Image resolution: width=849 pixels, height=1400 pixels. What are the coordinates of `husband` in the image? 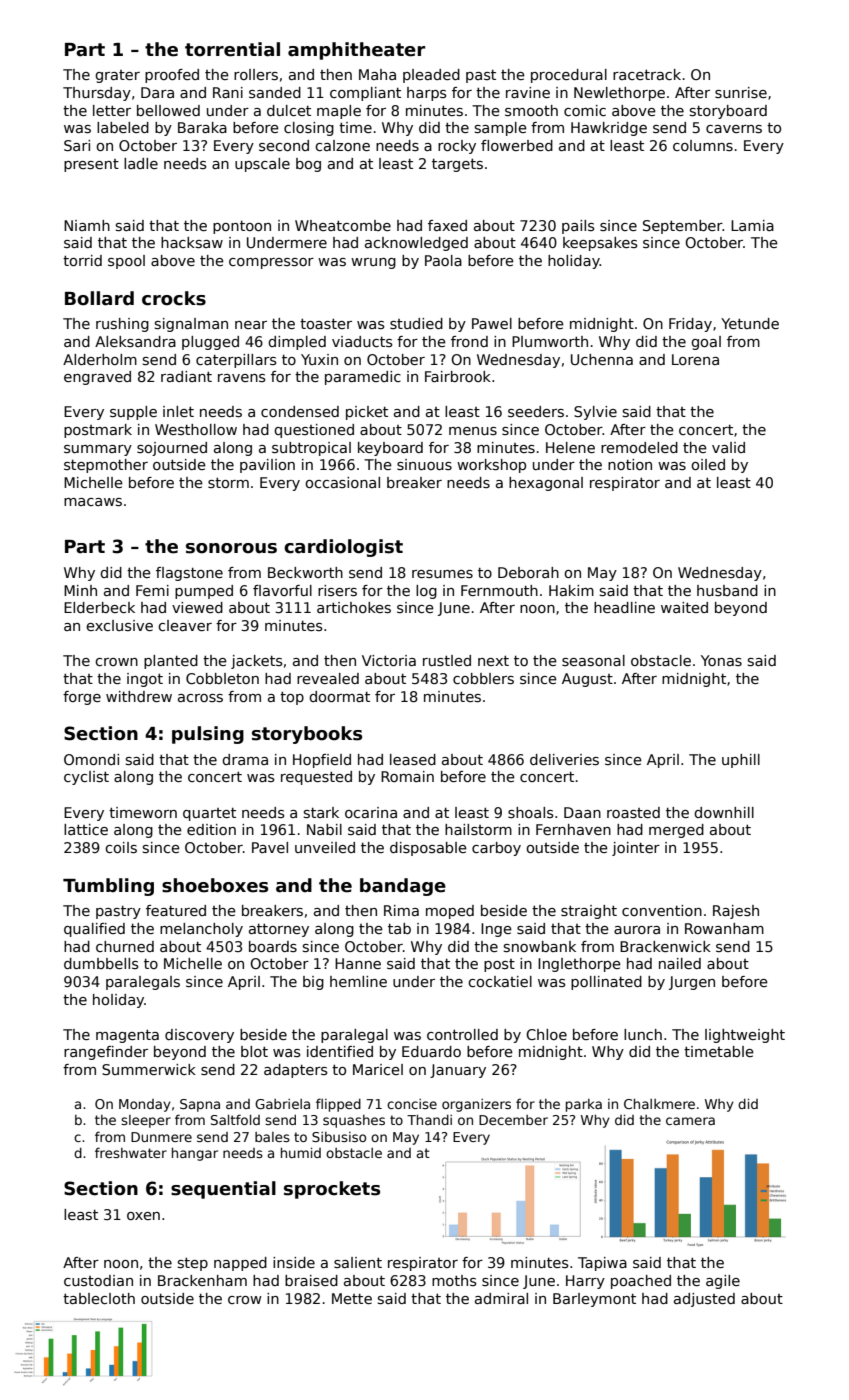 It's located at (727, 590).
